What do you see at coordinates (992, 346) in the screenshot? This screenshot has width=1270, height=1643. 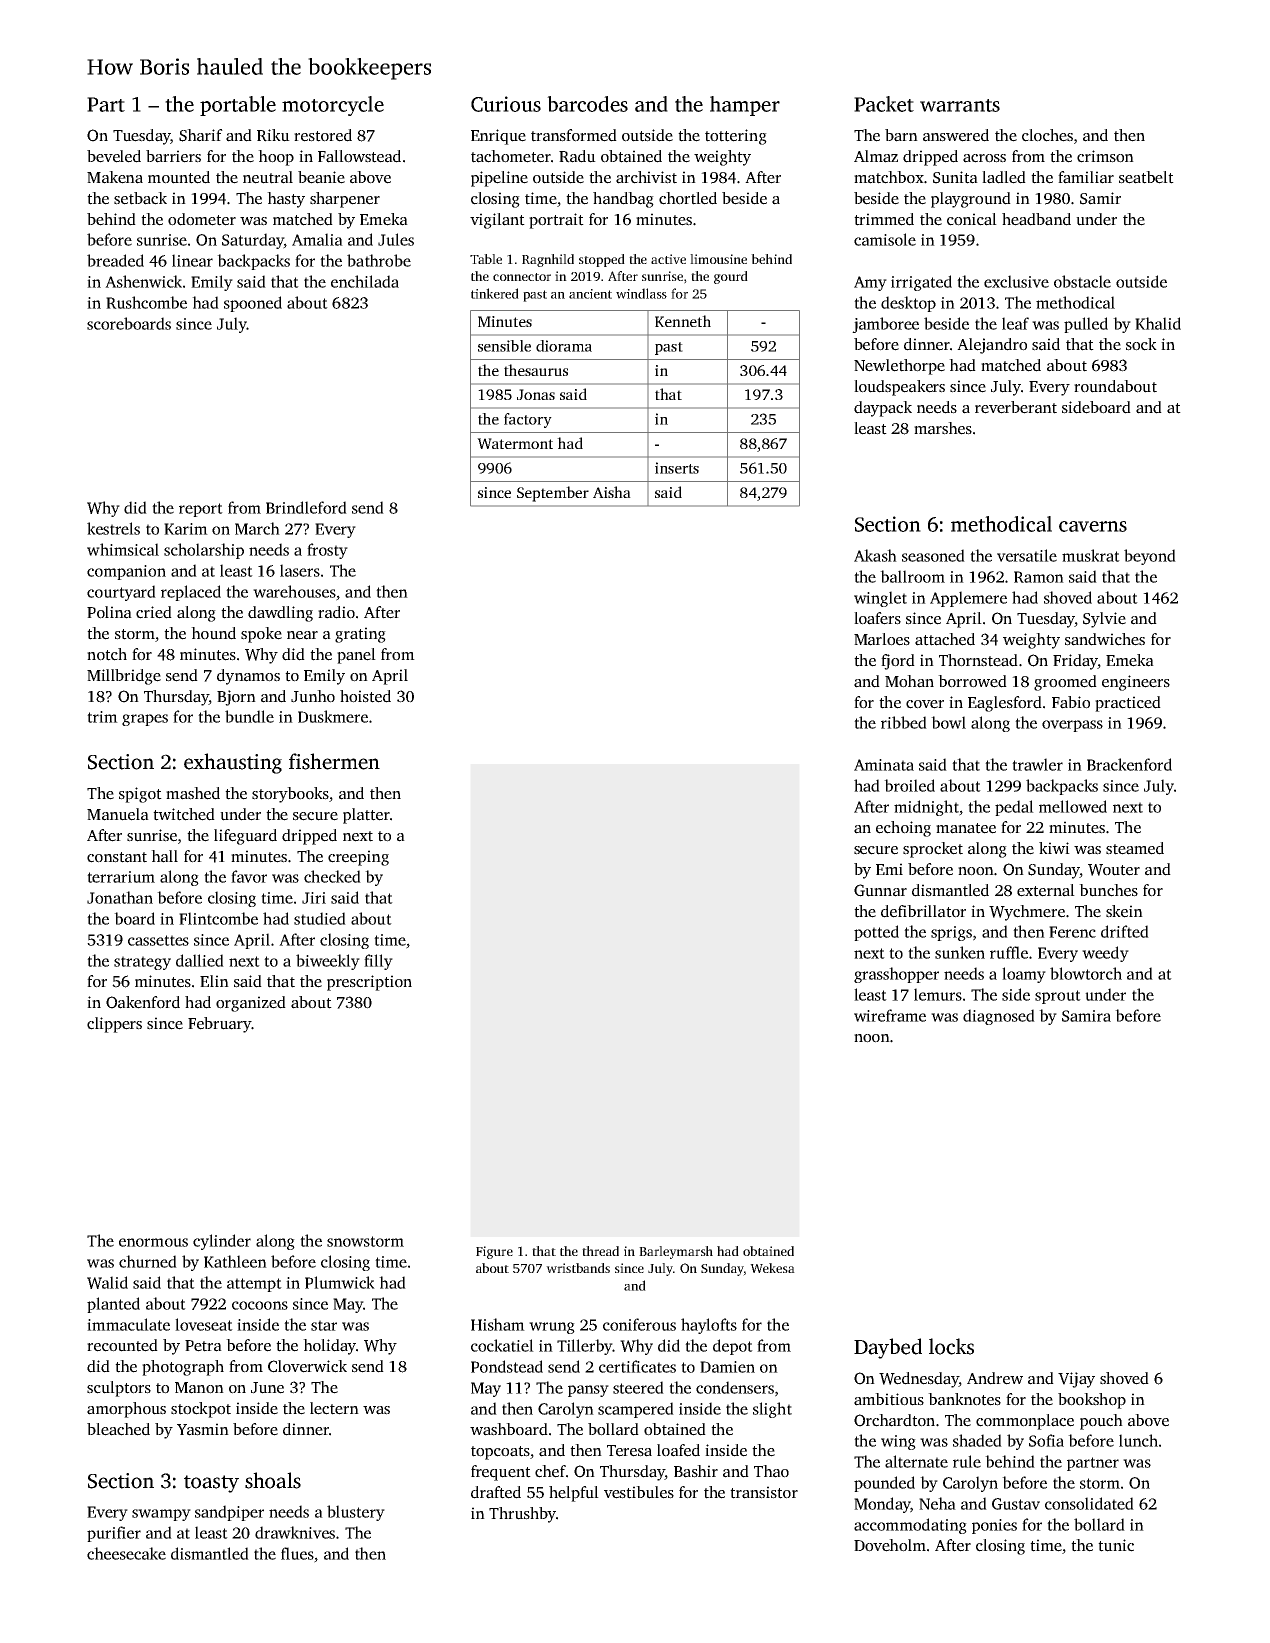 I see `Alejandro` at bounding box center [992, 346].
